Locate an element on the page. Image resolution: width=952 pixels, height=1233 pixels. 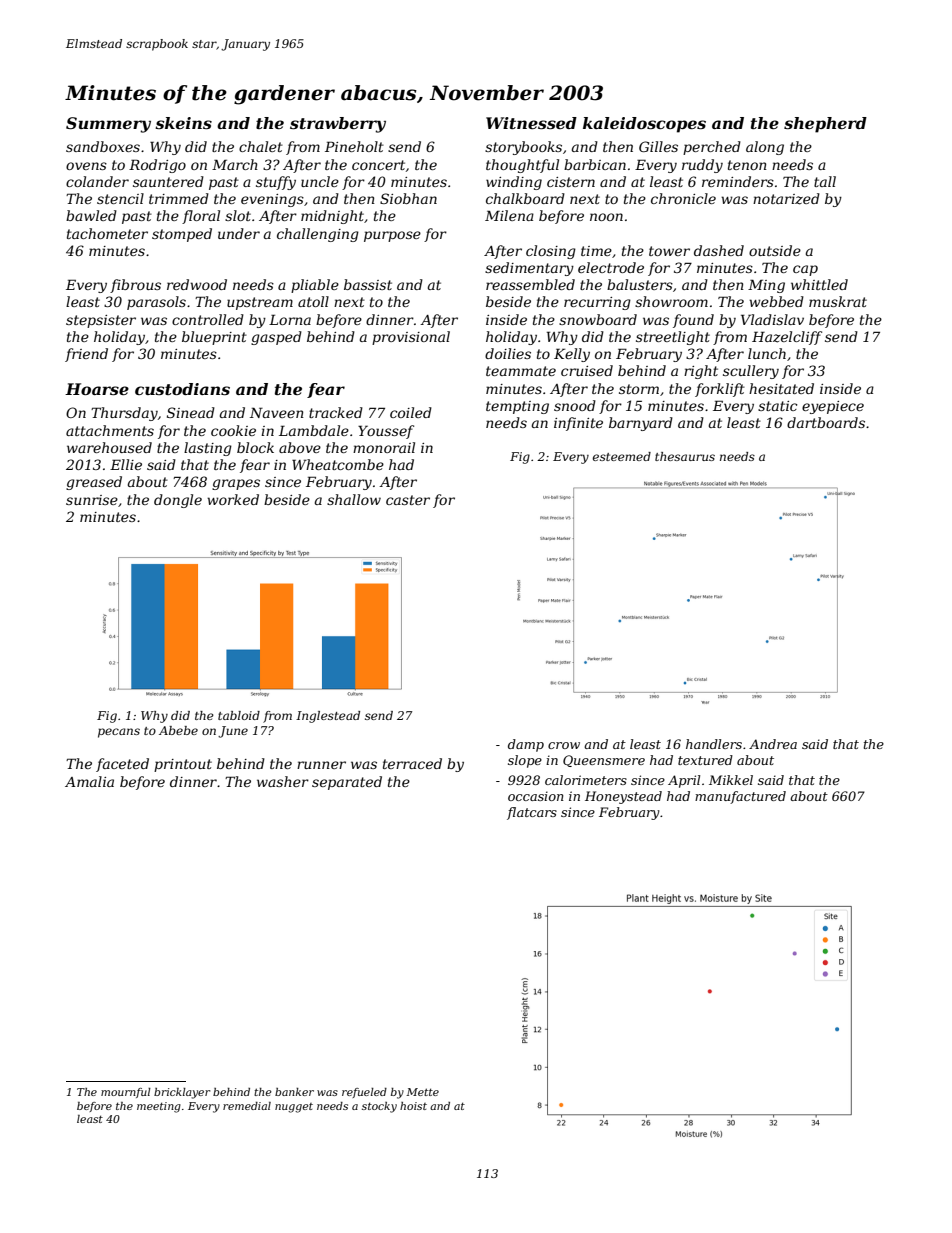
snood is located at coordinates (575, 405).
